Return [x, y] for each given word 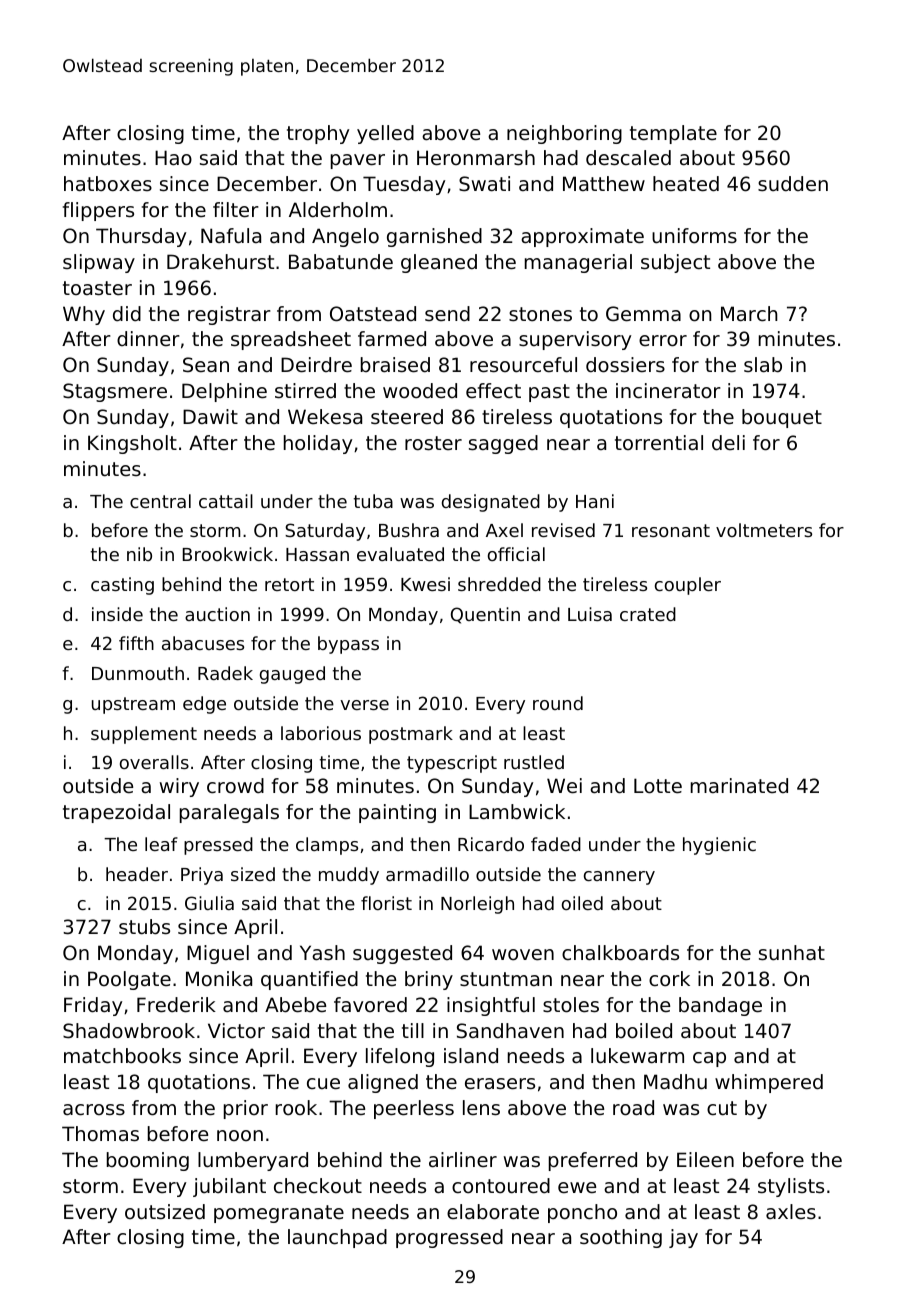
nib [139, 554]
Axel [504, 530]
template [673, 134]
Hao [173, 158]
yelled [385, 134]
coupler [688, 586]
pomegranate [279, 1214]
